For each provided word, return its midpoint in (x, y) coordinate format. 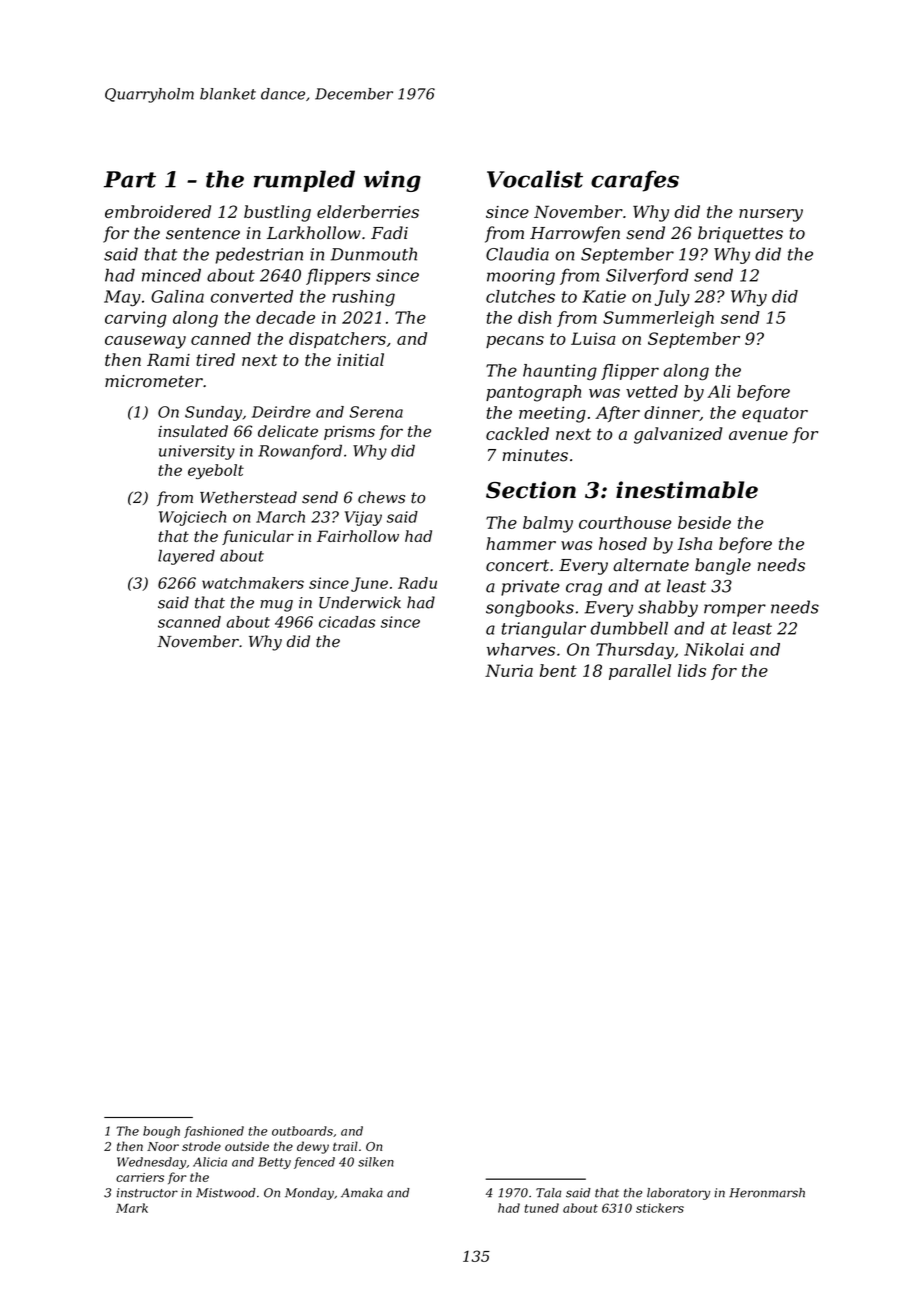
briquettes (740, 234)
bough (161, 1132)
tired (215, 359)
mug (276, 606)
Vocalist (535, 179)
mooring (521, 277)
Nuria (509, 670)
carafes (635, 181)
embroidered (158, 211)
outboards (302, 1131)
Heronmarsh (767, 1193)
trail (345, 1146)
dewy (313, 1147)
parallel (640, 672)
